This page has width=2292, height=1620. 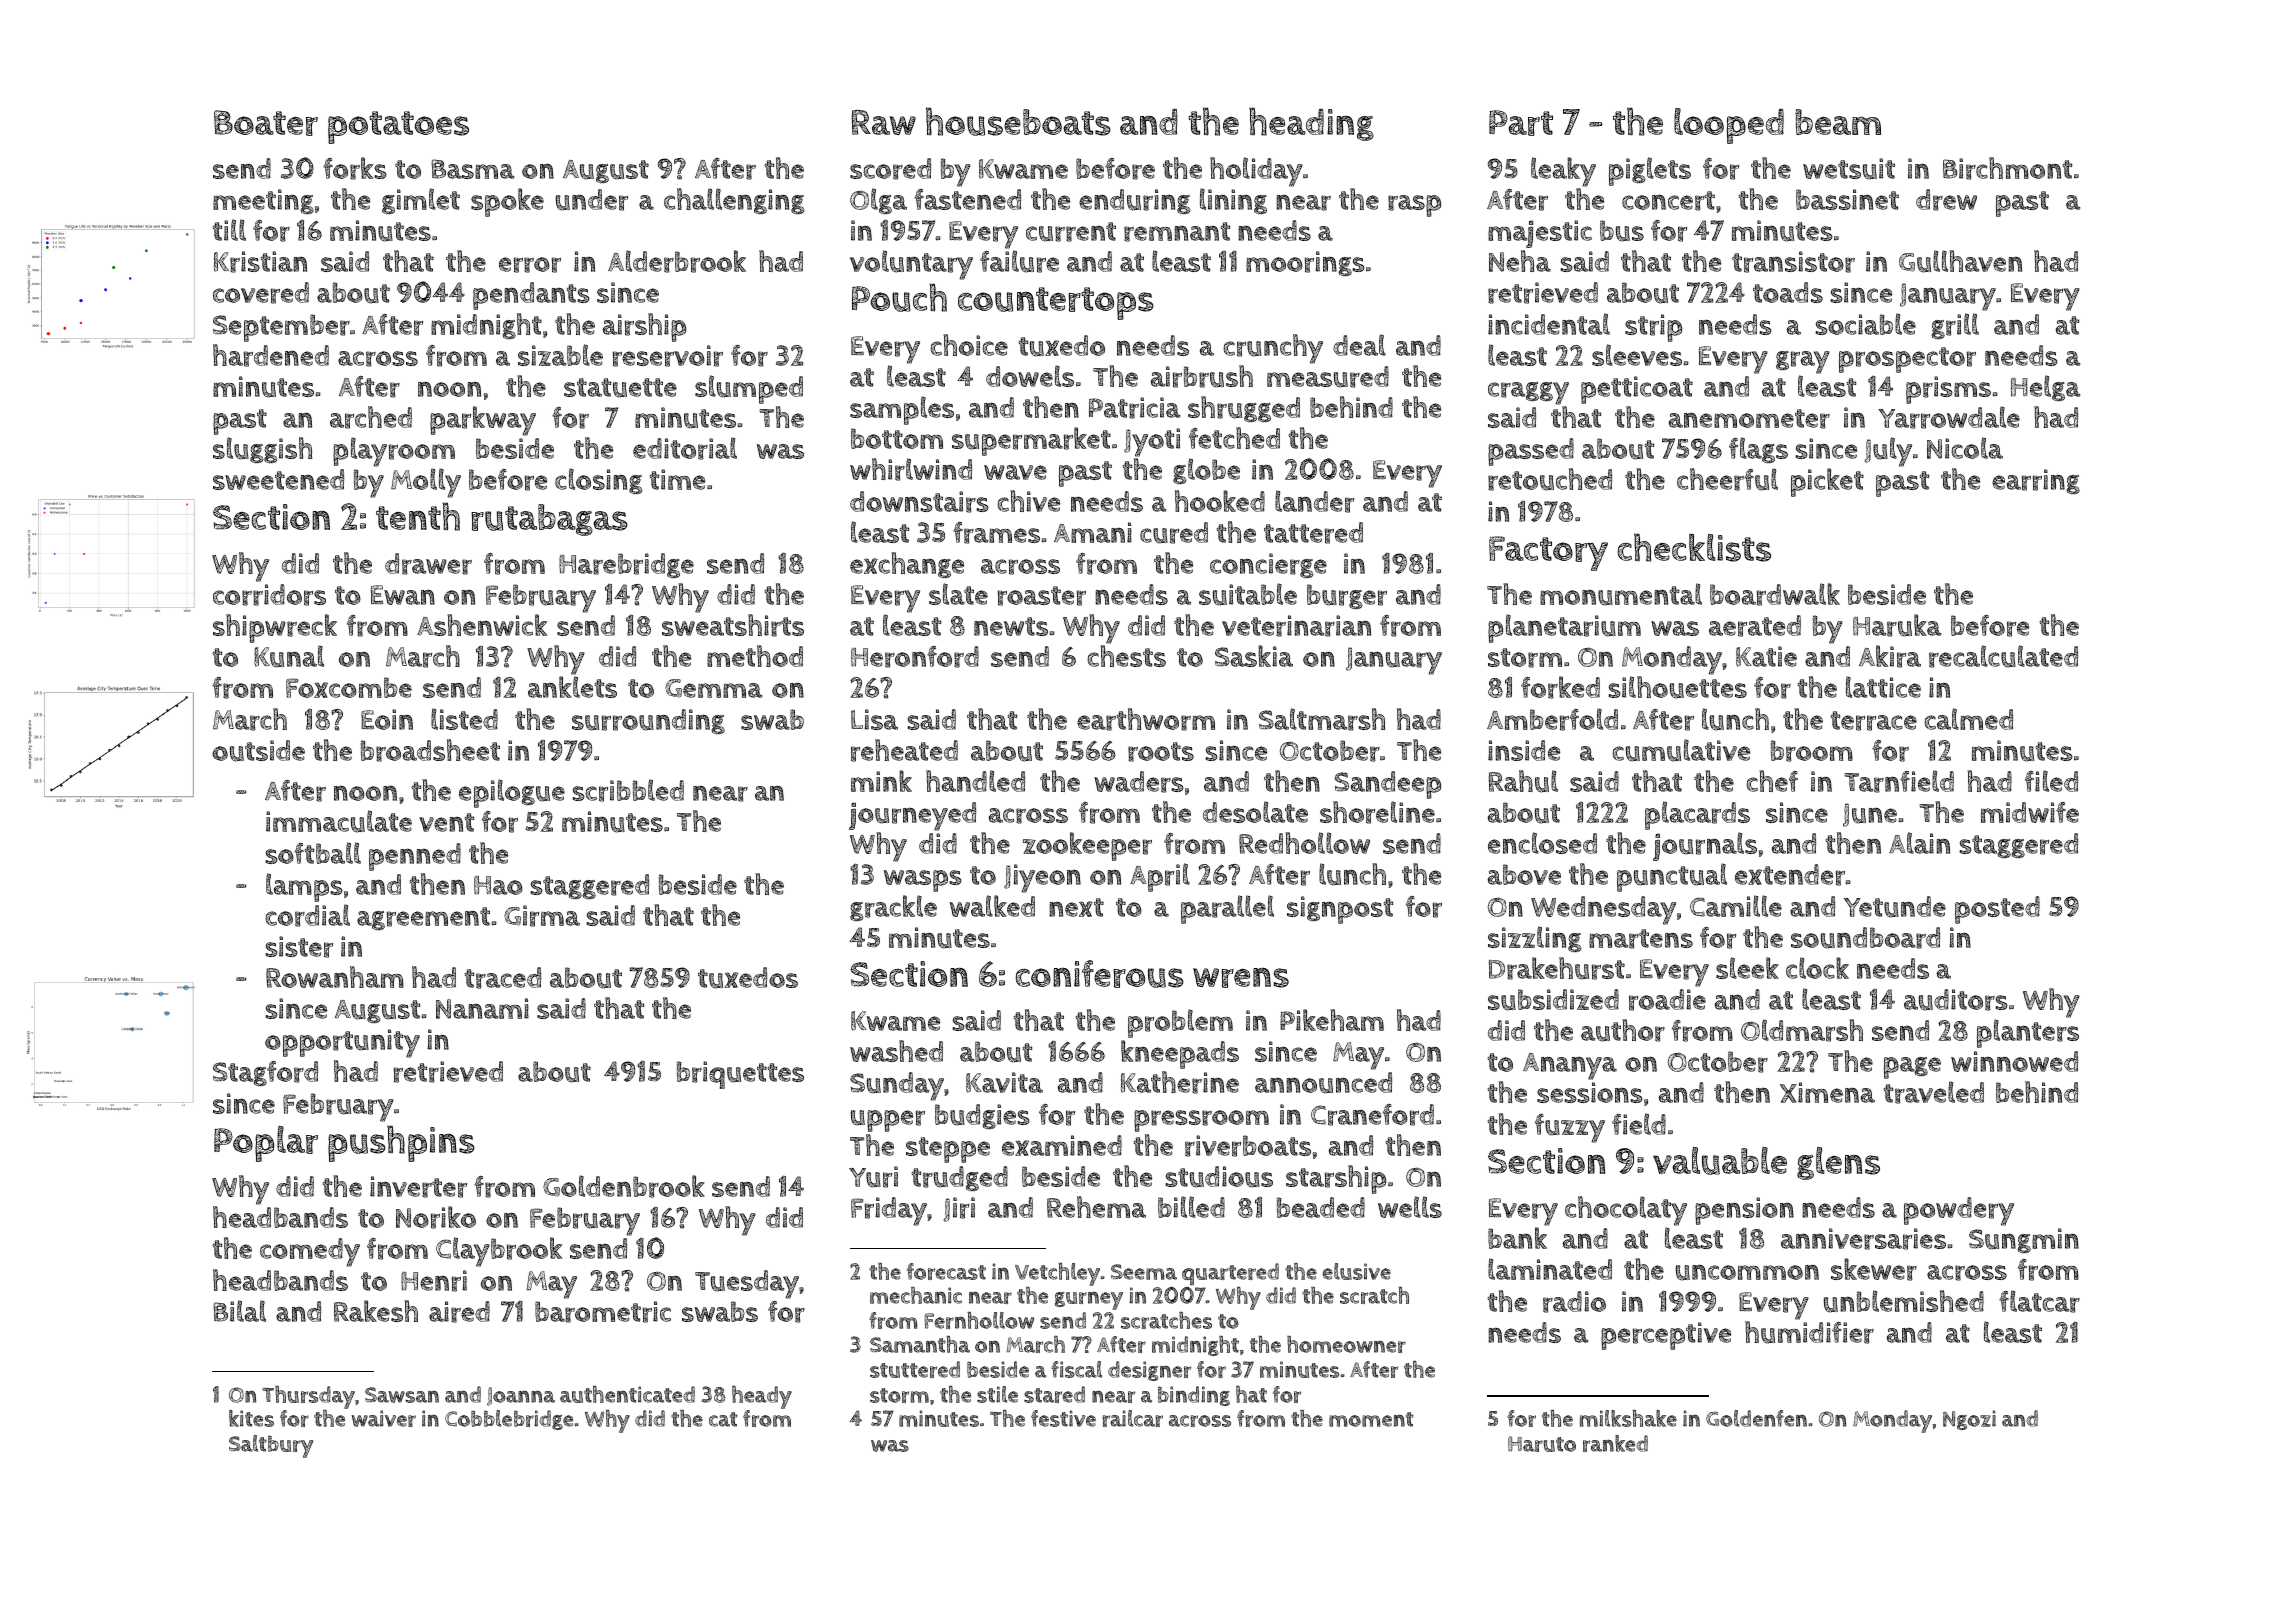 What do you see at coordinates (1827, 1092) in the page?
I see `Ximena` at bounding box center [1827, 1092].
